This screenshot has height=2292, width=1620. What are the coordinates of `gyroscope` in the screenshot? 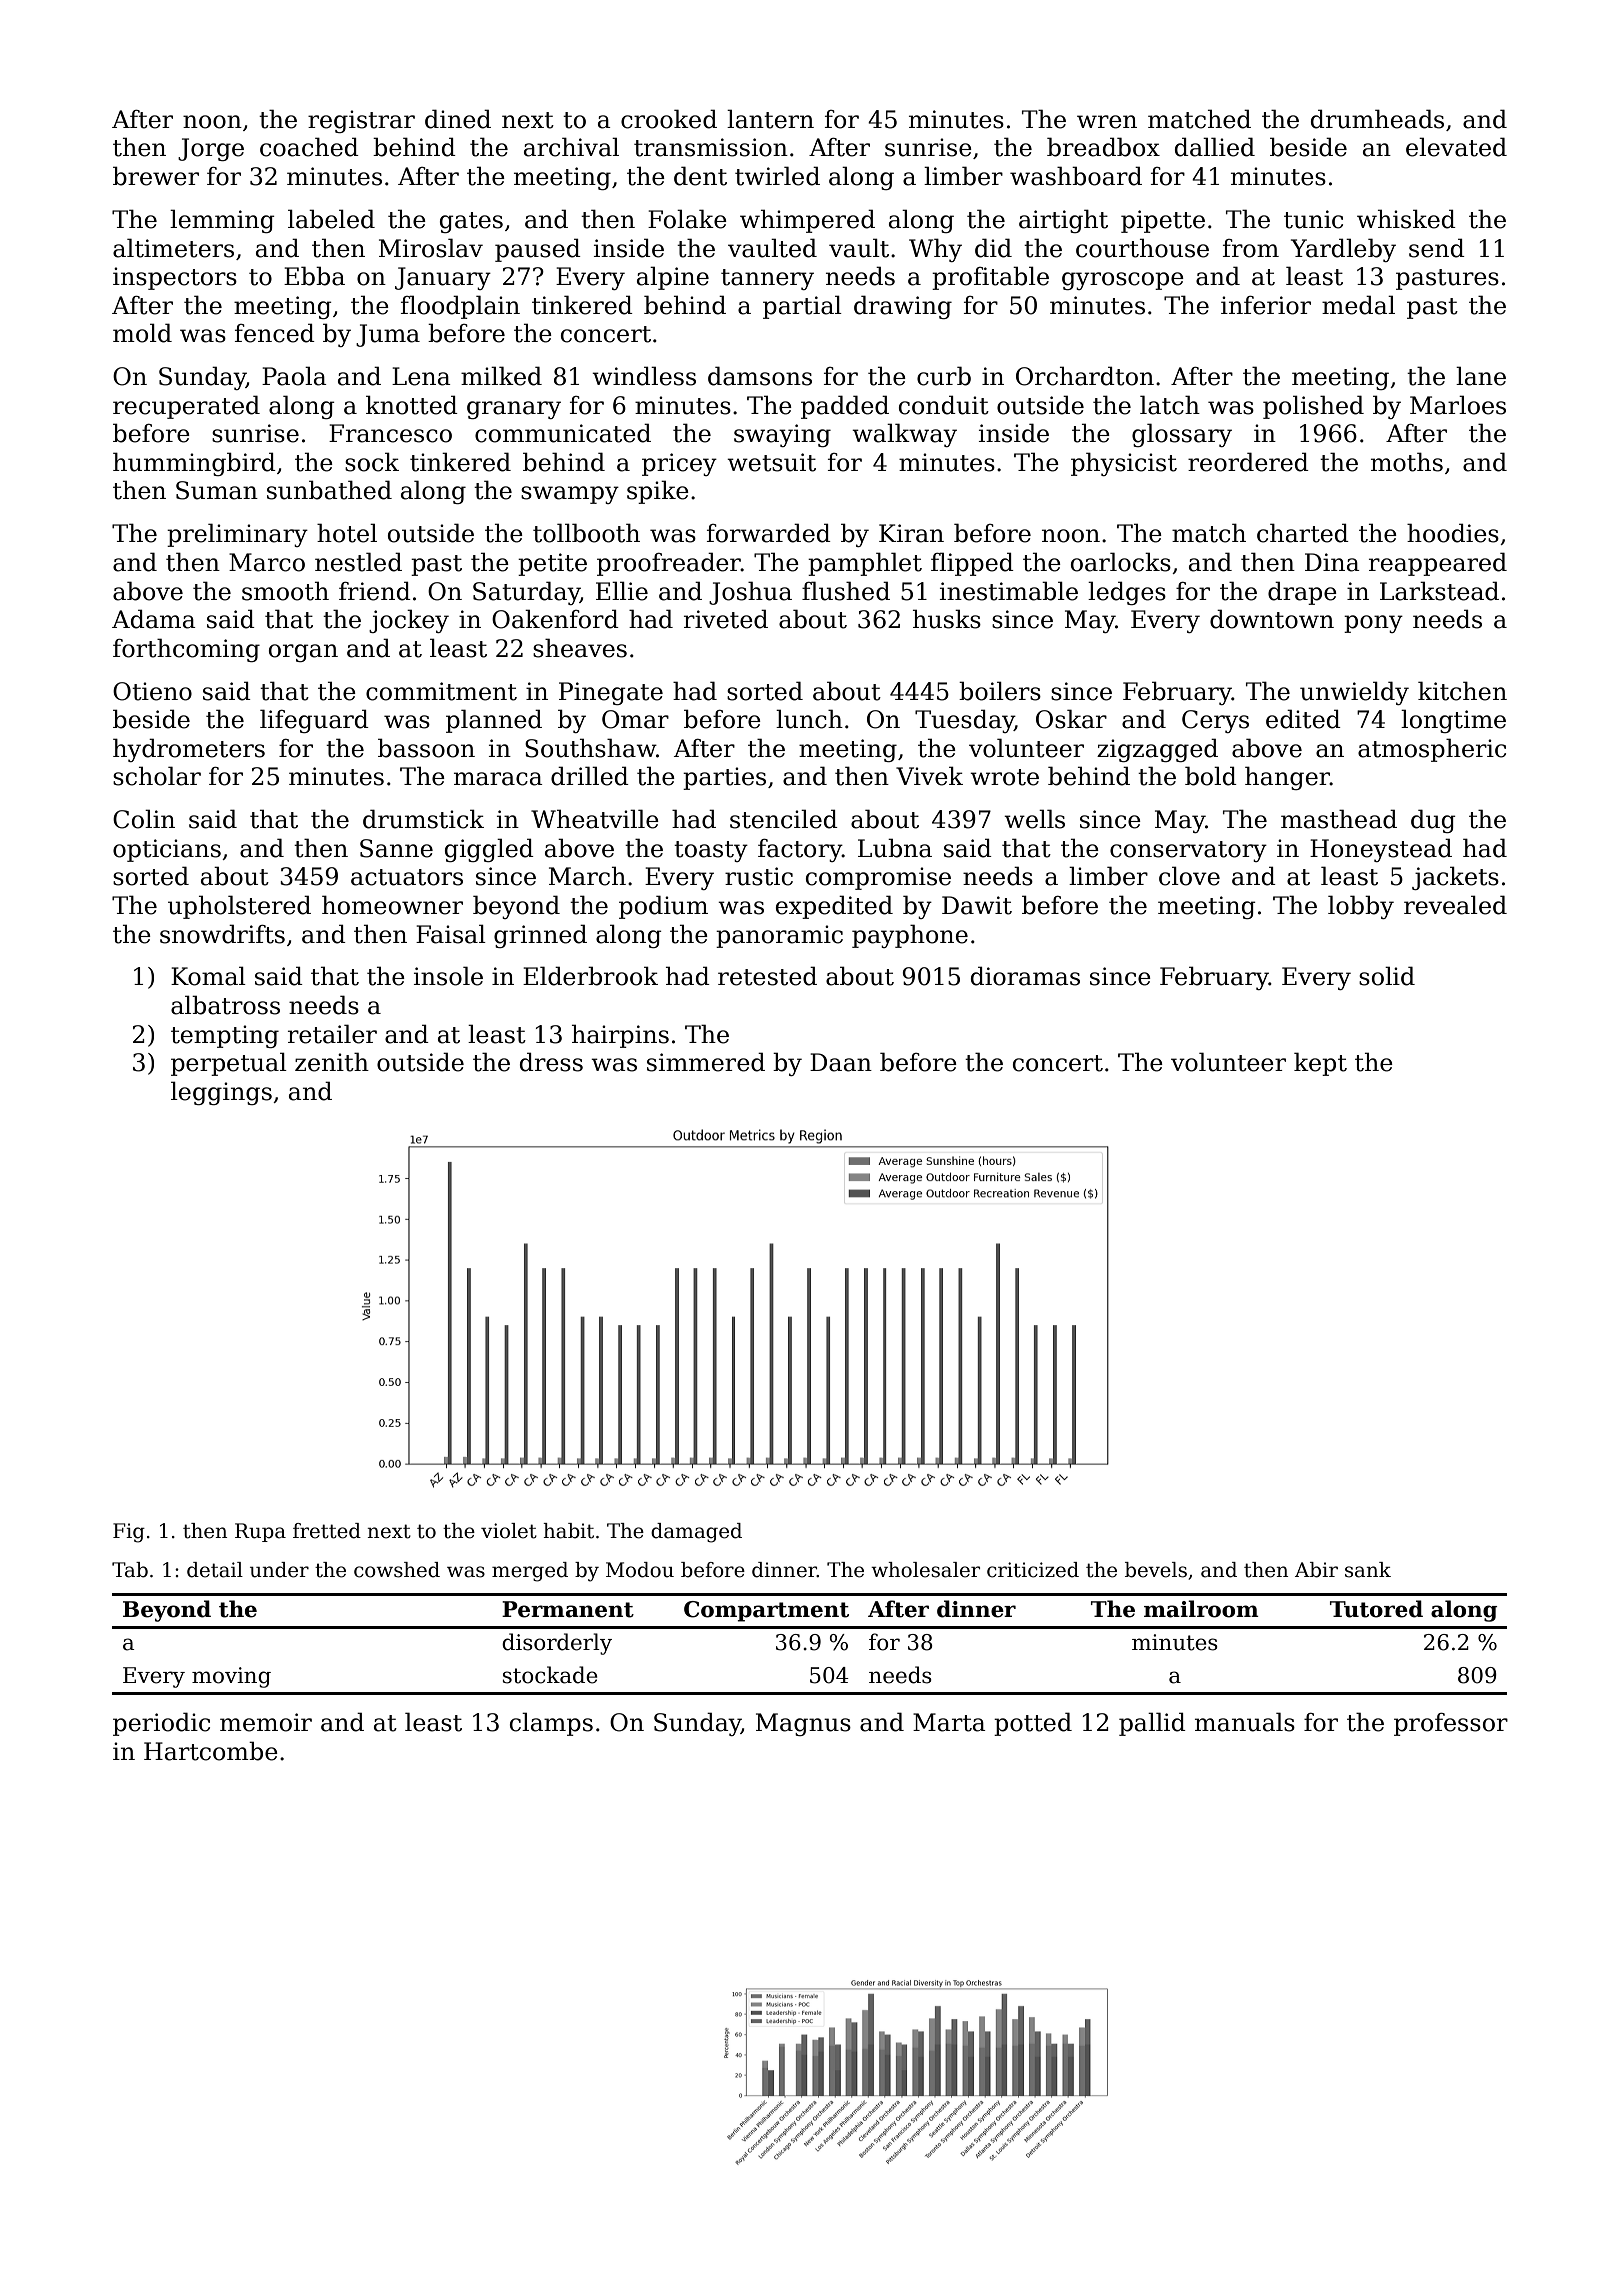 It's located at (1123, 281).
